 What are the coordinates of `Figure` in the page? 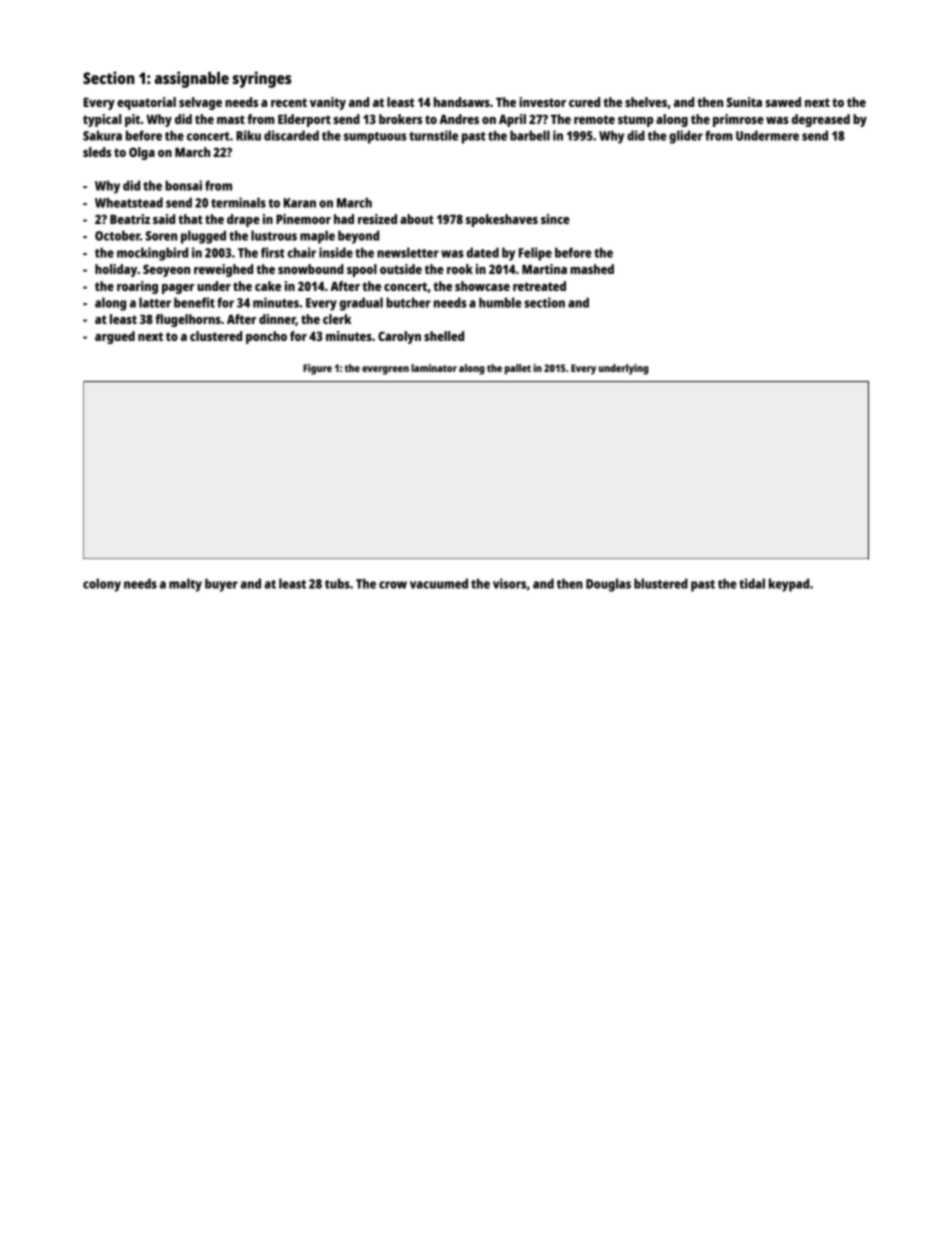 It's located at (317, 369).
